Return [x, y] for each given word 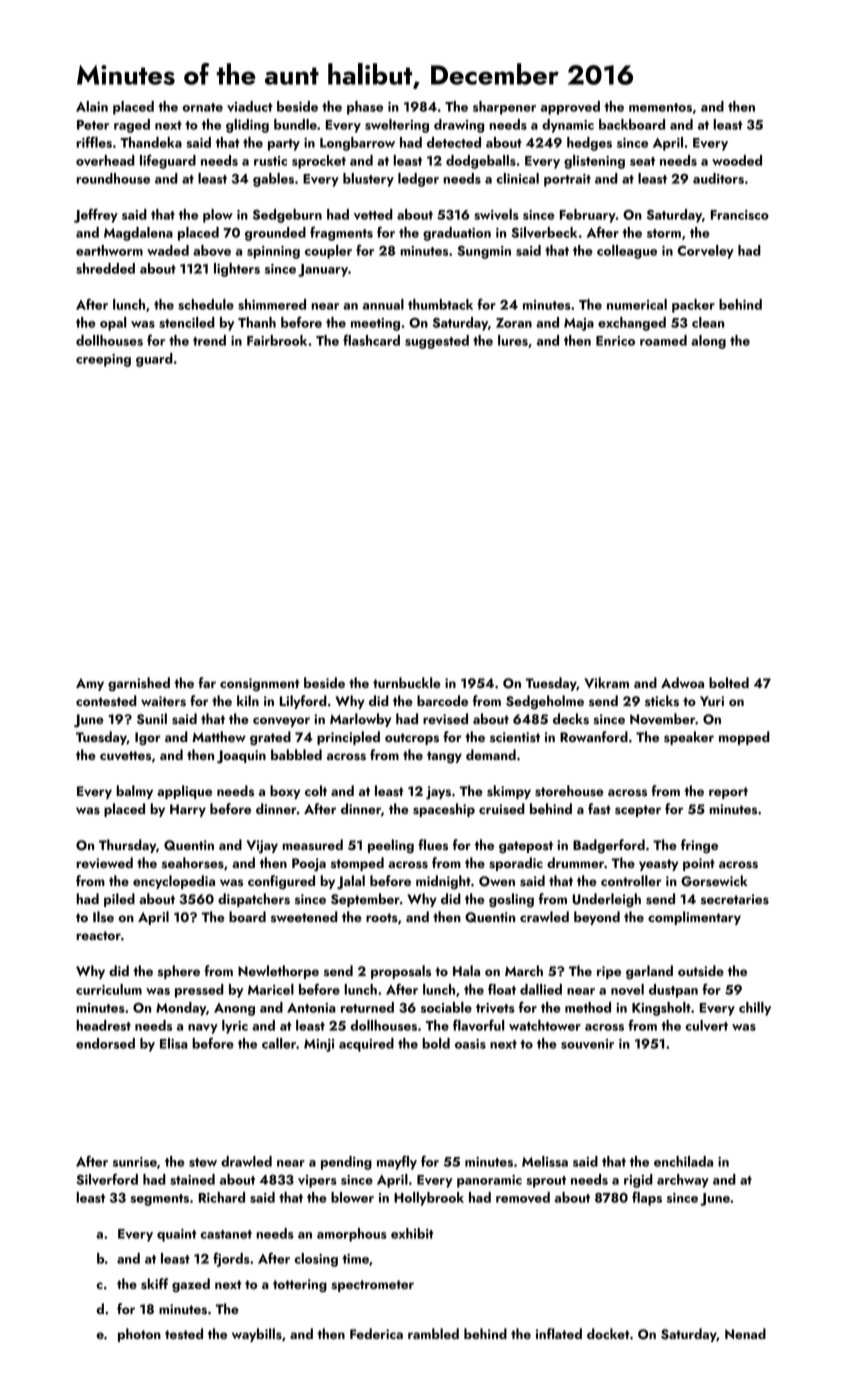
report [728, 793]
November [662, 719]
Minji [319, 1045]
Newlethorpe [278, 972]
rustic [270, 161]
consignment [260, 685]
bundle [295, 124]
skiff [154, 1284]
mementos [660, 107]
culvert [706, 1025]
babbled [296, 754]
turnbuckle [407, 682]
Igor [148, 739]
